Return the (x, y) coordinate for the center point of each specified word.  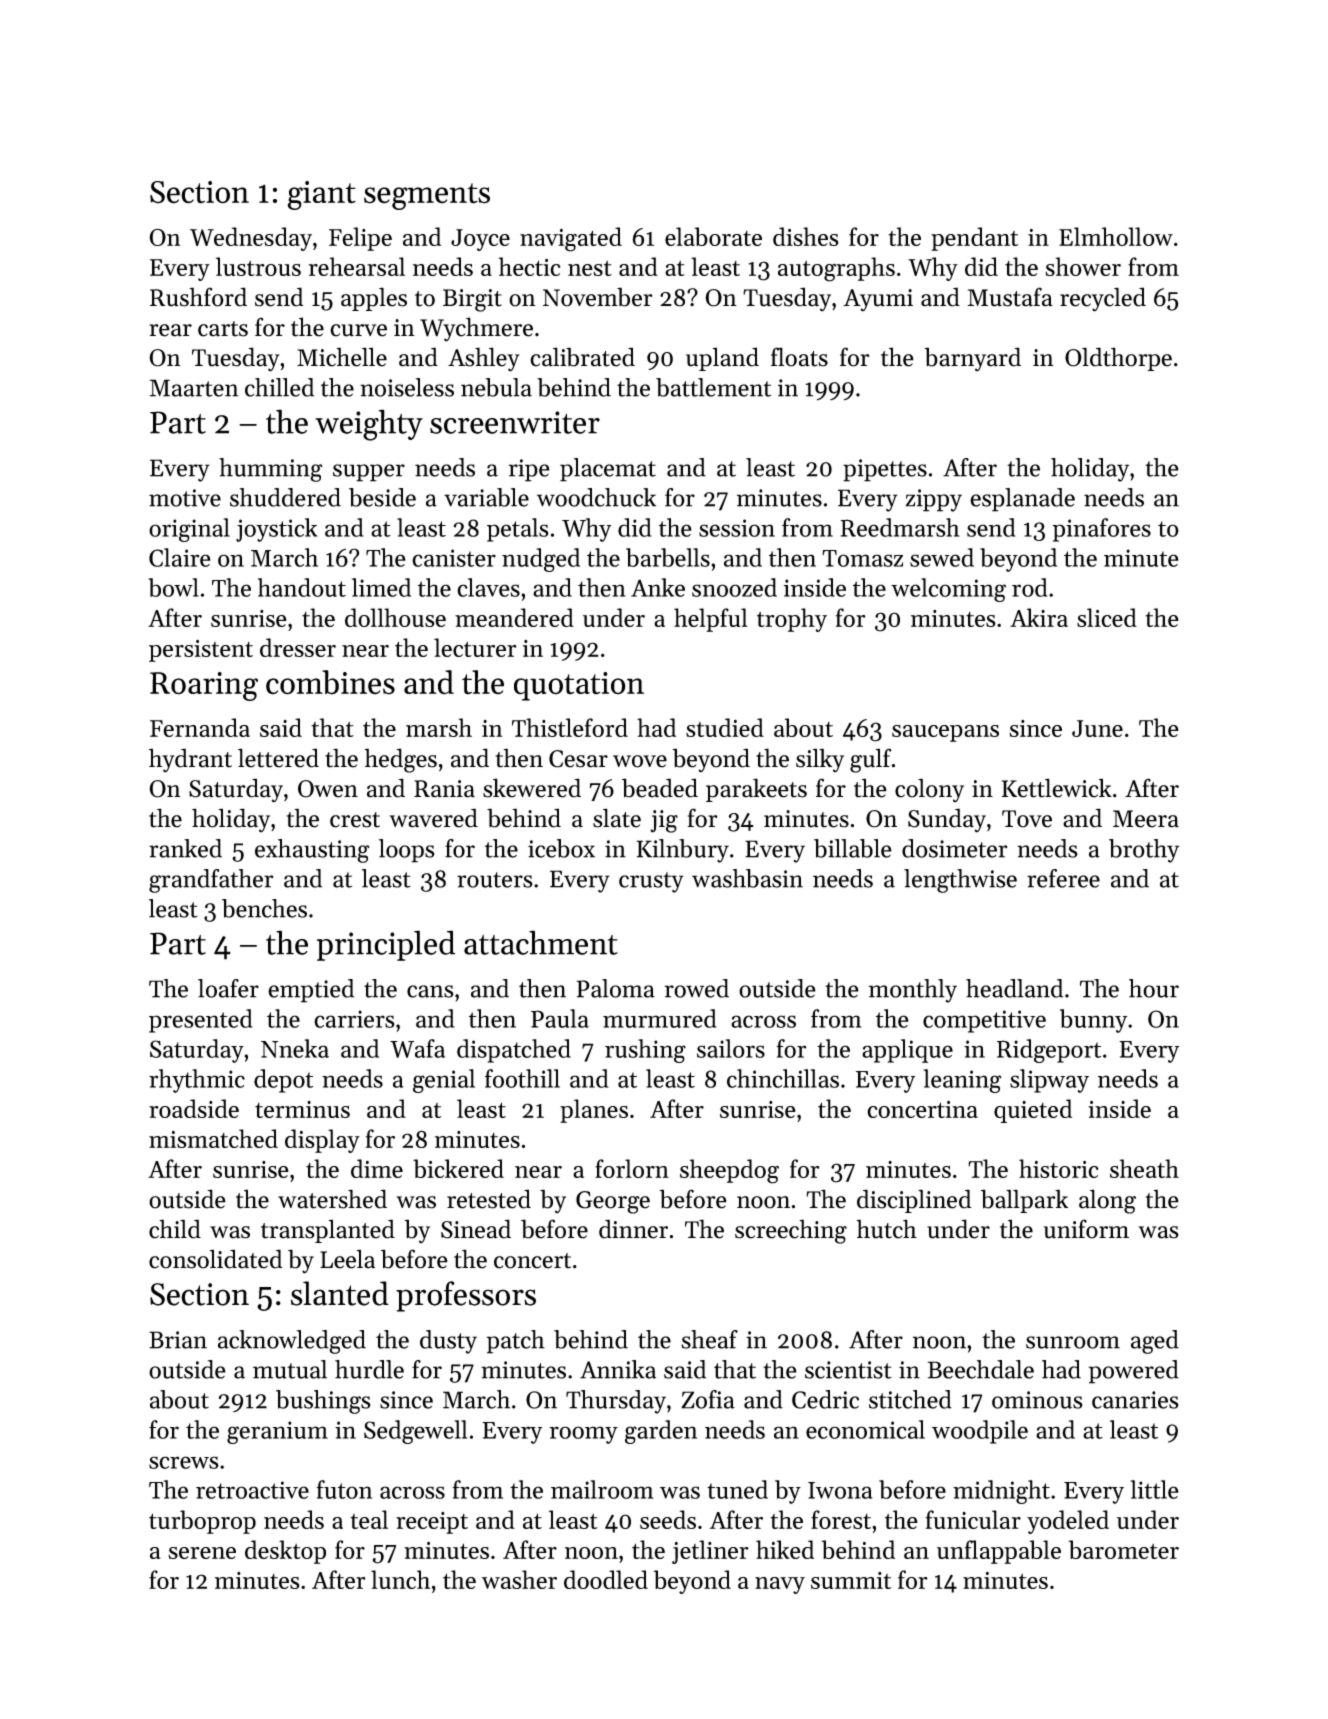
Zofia (708, 1399)
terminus (302, 1109)
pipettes (885, 470)
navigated (571, 239)
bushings (323, 1402)
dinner (633, 1229)
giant (322, 195)
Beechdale (981, 1369)
